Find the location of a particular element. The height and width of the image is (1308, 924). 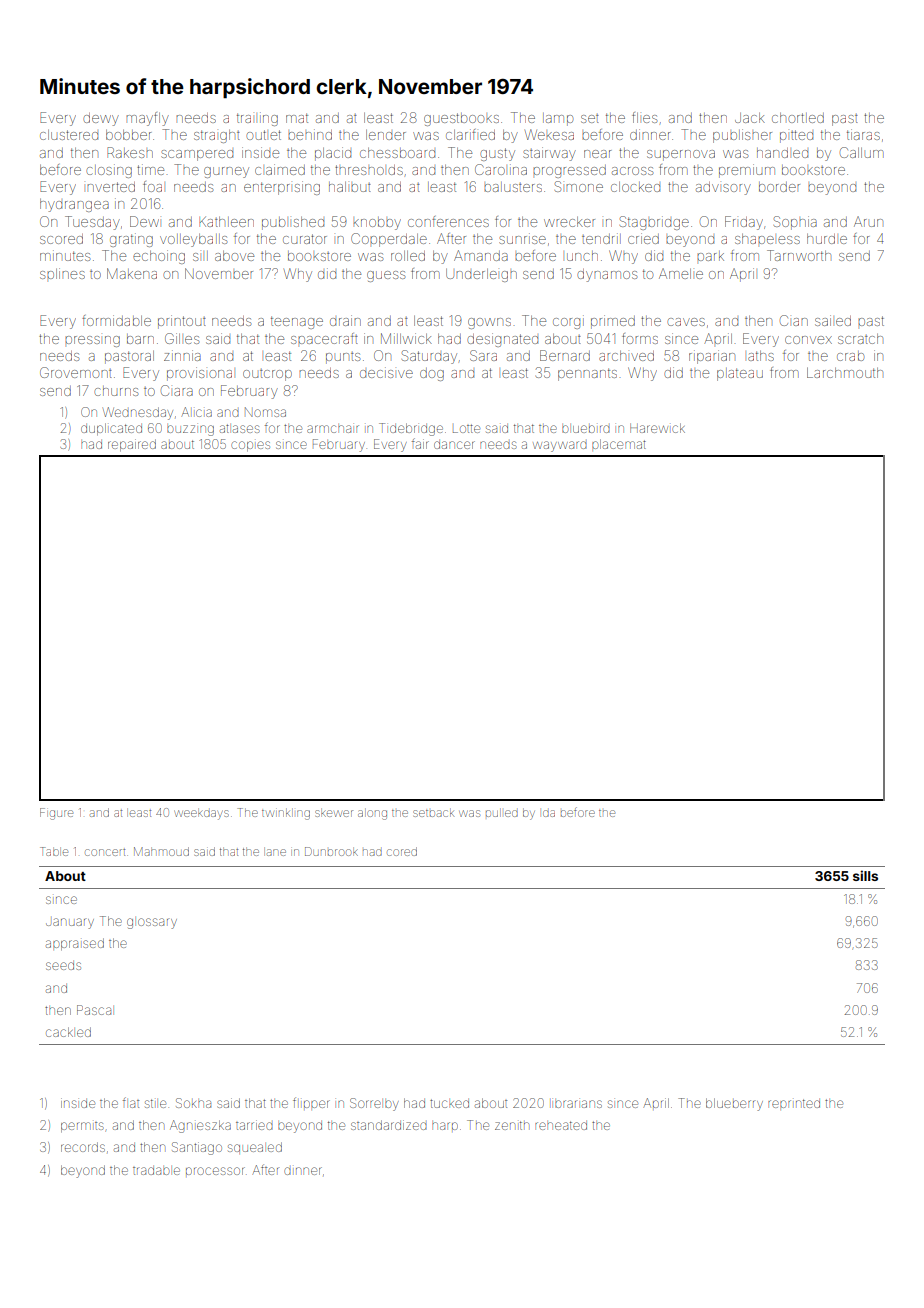

Harewick is located at coordinates (657, 428).
